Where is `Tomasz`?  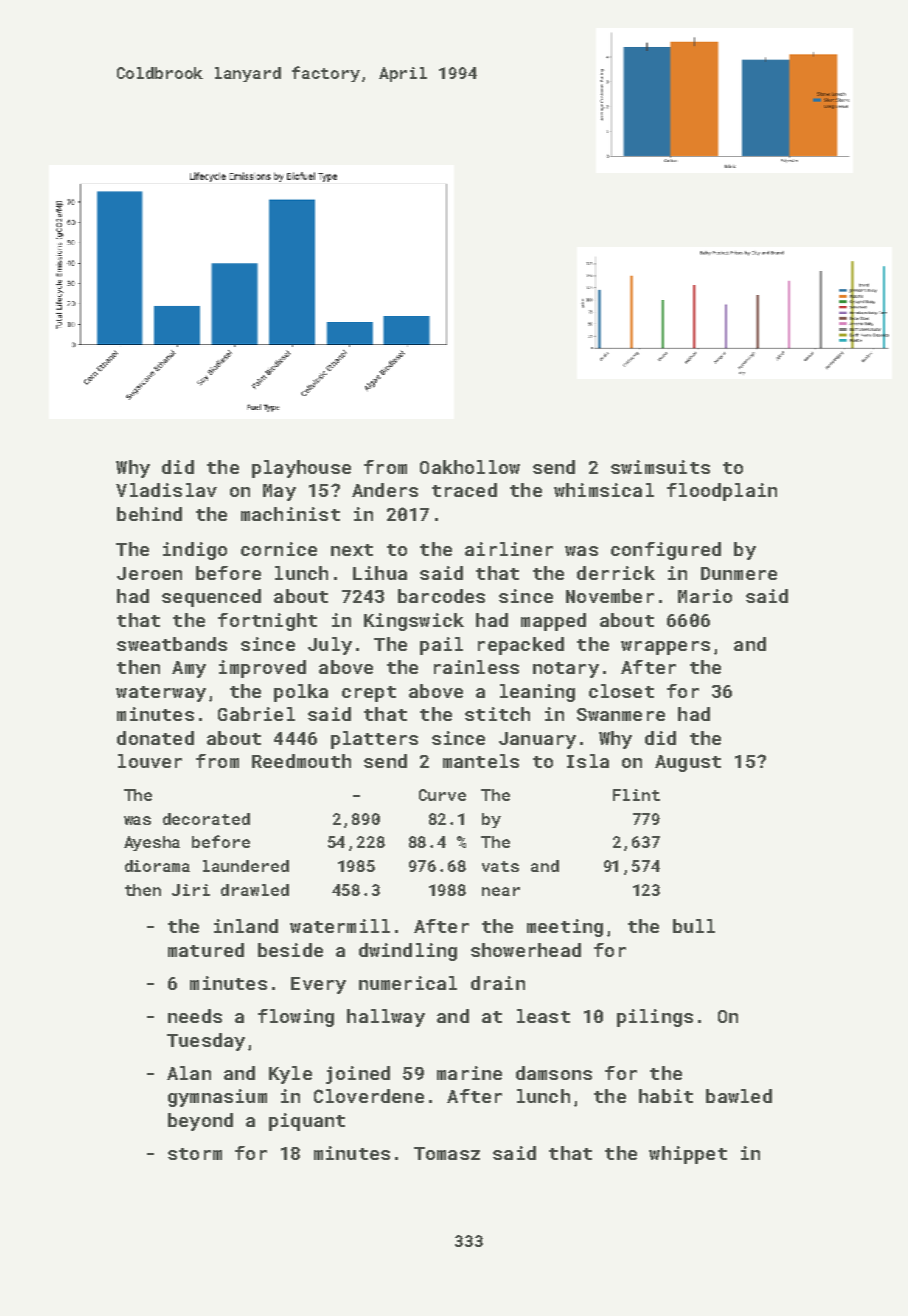
Tomasz is located at coordinates (447, 1153).
